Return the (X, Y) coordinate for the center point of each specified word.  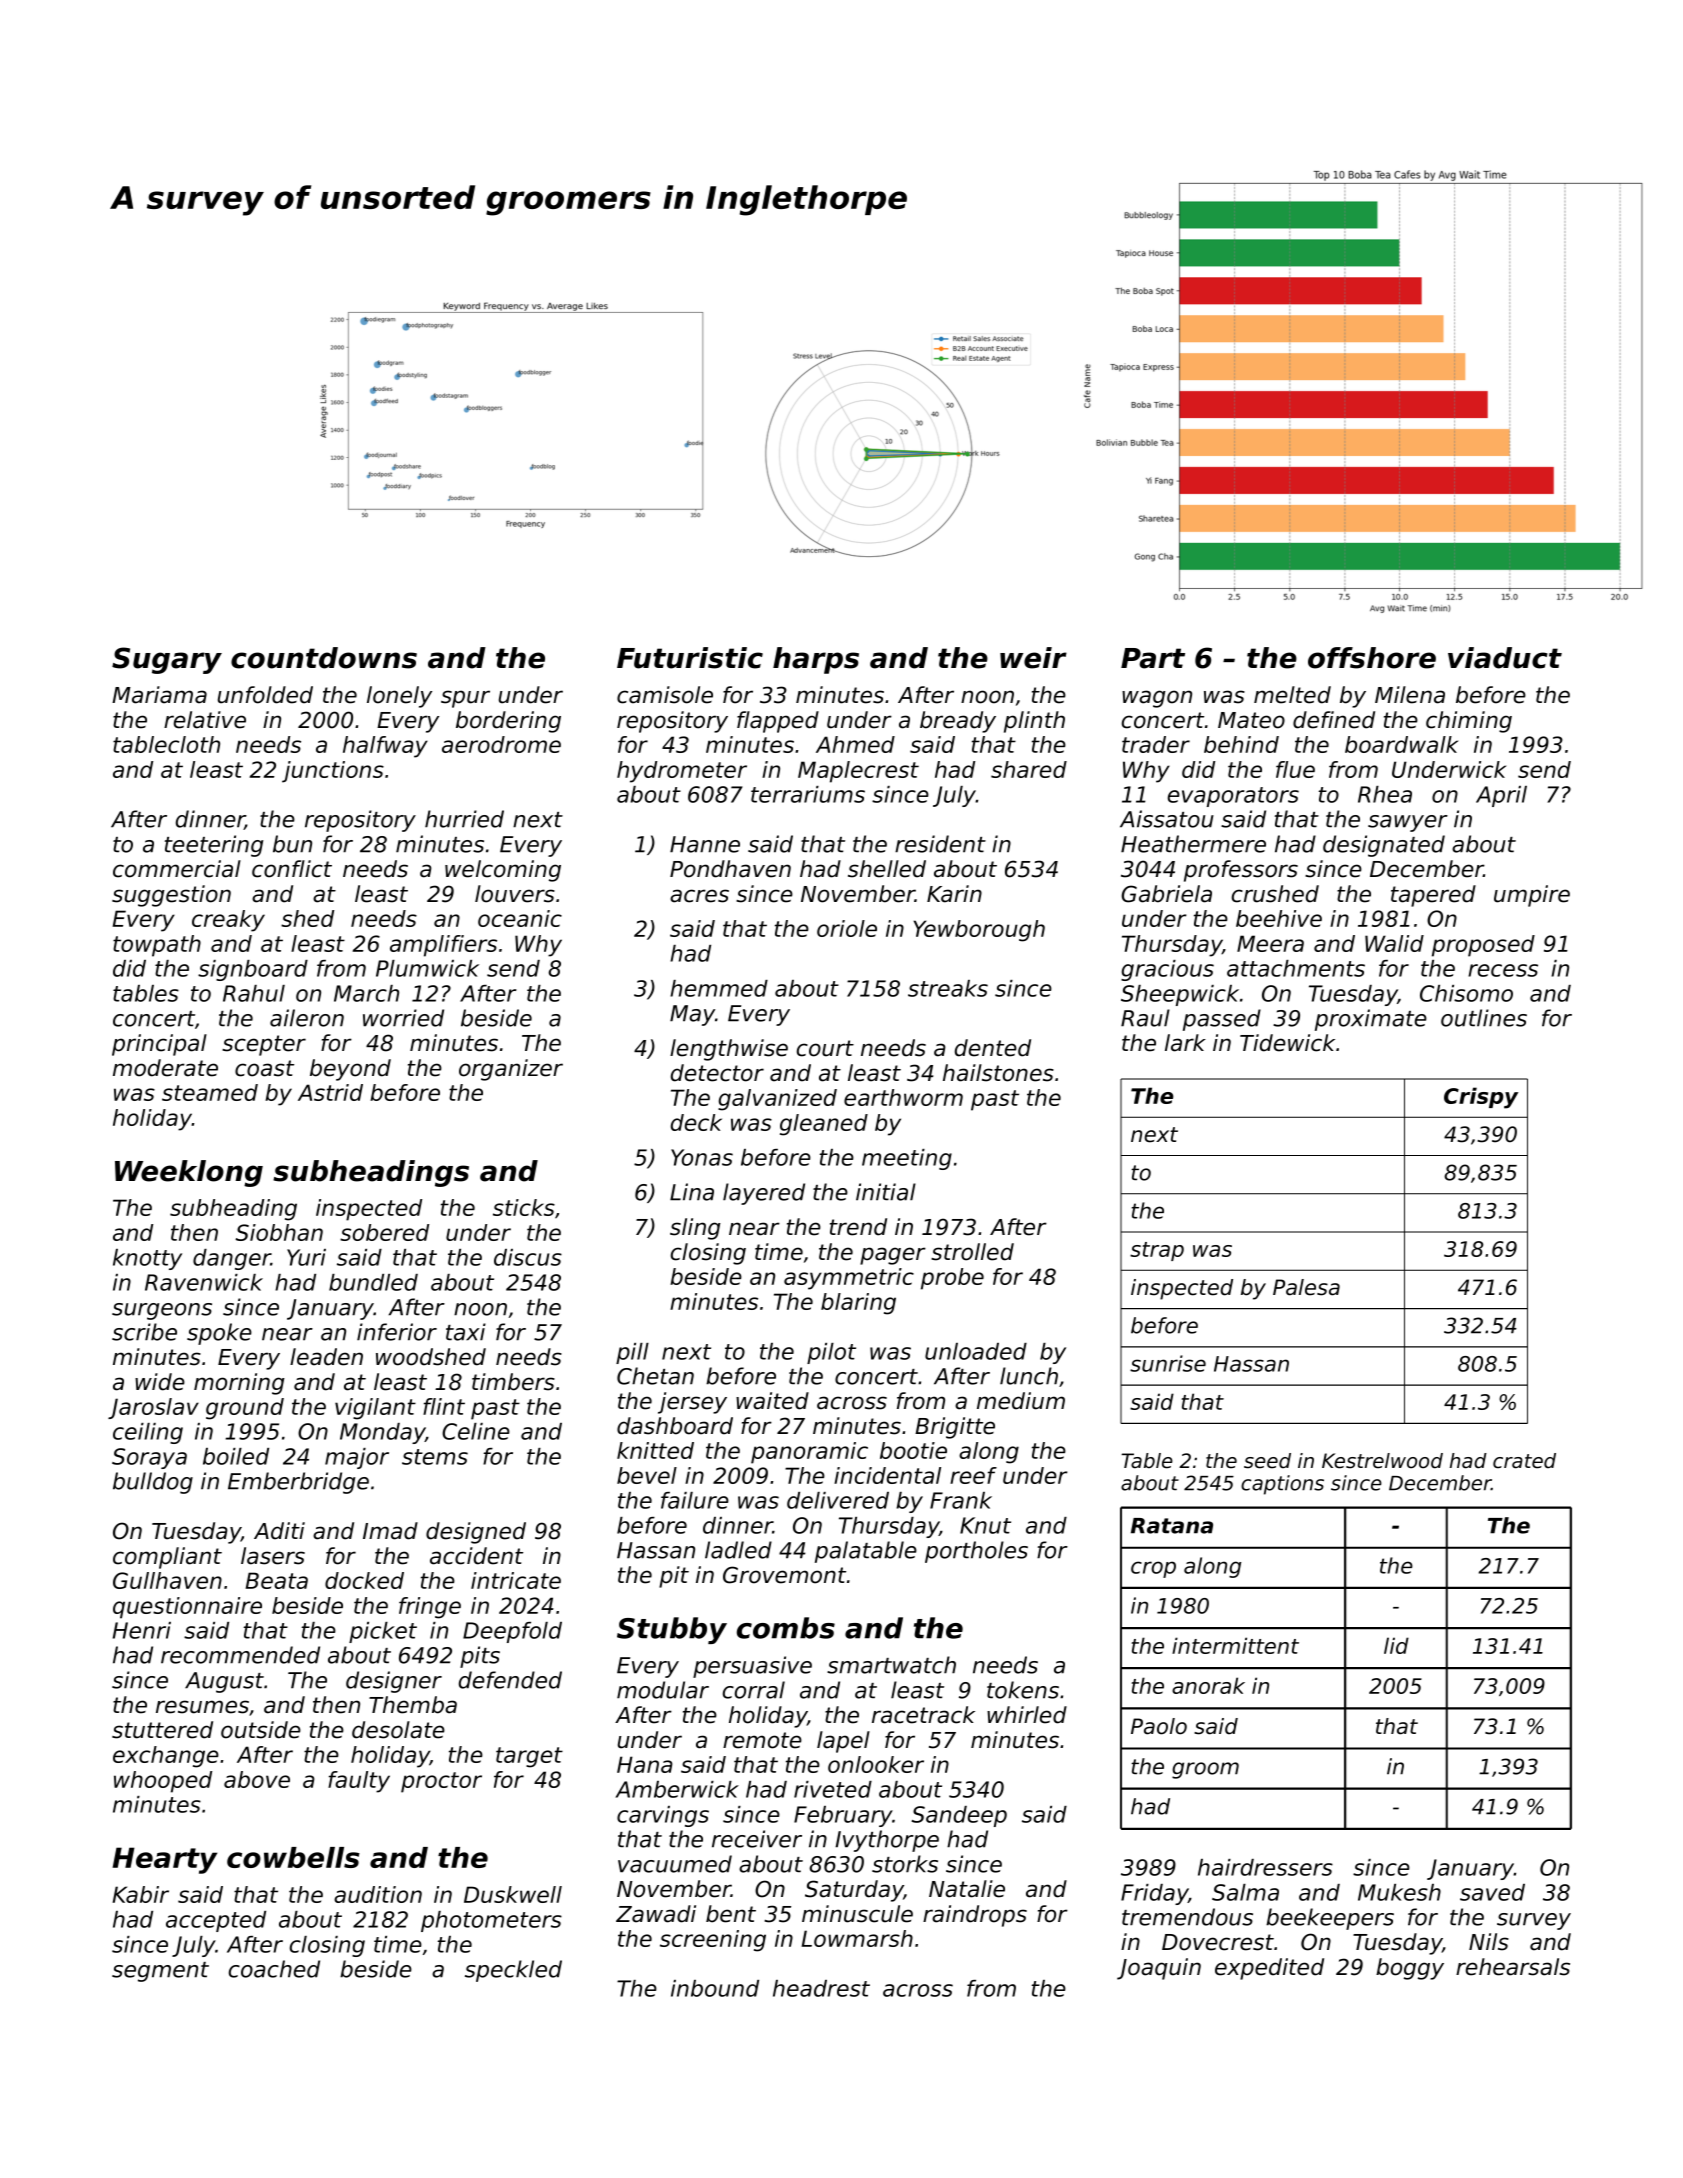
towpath (157, 946)
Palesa (1306, 1287)
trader (1156, 744)
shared (1029, 769)
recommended (240, 1655)
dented (993, 1048)
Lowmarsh (857, 1938)
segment (160, 1972)
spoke (219, 1334)
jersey (692, 1403)
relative (205, 720)
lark (1185, 1043)
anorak (1208, 1685)
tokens (1023, 1690)
